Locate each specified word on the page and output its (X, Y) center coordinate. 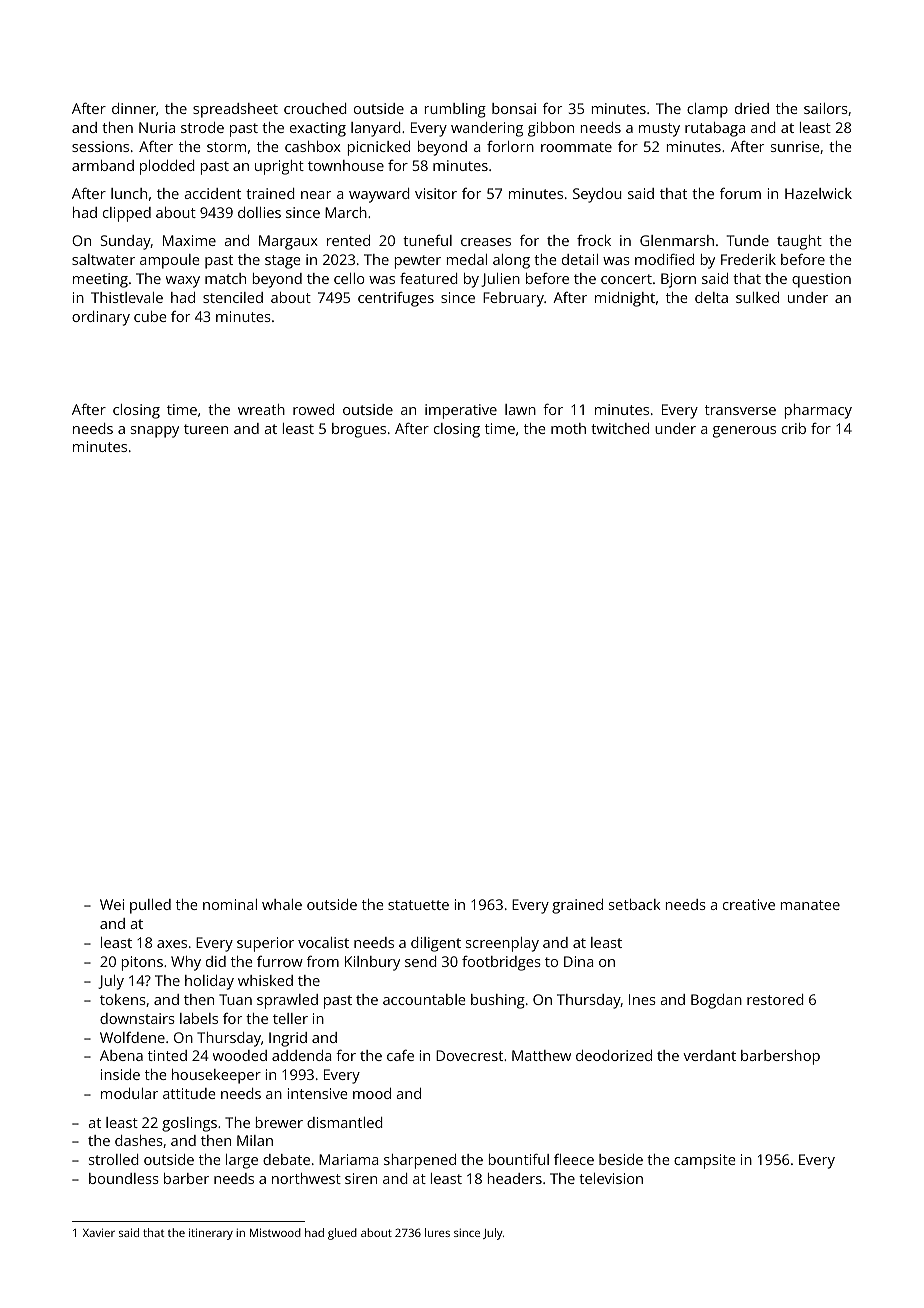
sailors (826, 108)
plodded (167, 167)
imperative (461, 411)
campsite (705, 1161)
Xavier (99, 1232)
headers (515, 1178)
